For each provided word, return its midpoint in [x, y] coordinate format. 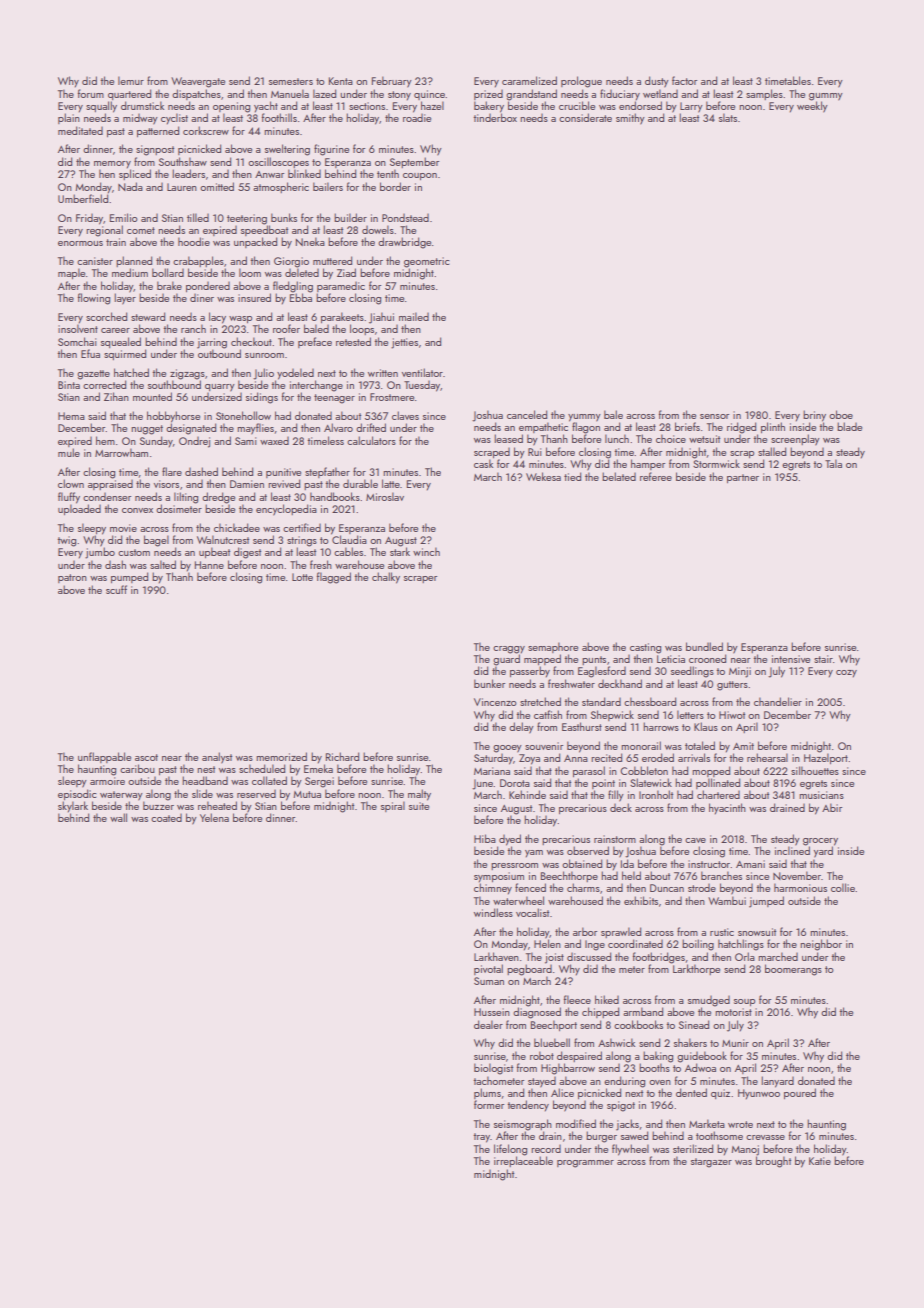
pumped [129, 577]
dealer [488, 1024]
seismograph [523, 1125]
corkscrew [206, 130]
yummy [584, 418]
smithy [630, 119]
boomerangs [793, 970]
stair [823, 659]
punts [594, 660]
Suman [489, 981]
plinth [773, 427]
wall [118, 817]
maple [71, 273]
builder [350, 217]
